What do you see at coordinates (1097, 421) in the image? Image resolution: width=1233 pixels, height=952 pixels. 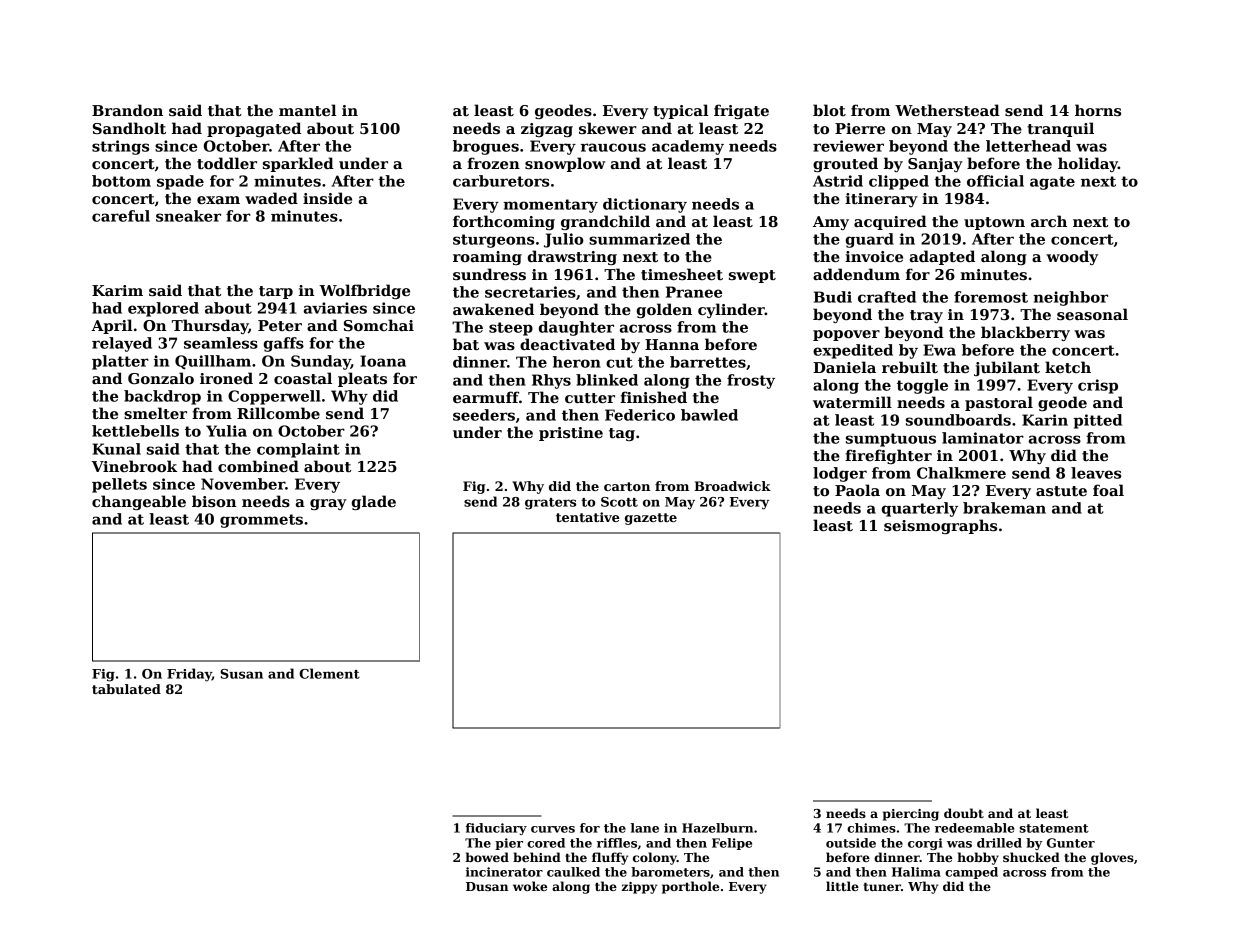 I see `pitted` at bounding box center [1097, 421].
